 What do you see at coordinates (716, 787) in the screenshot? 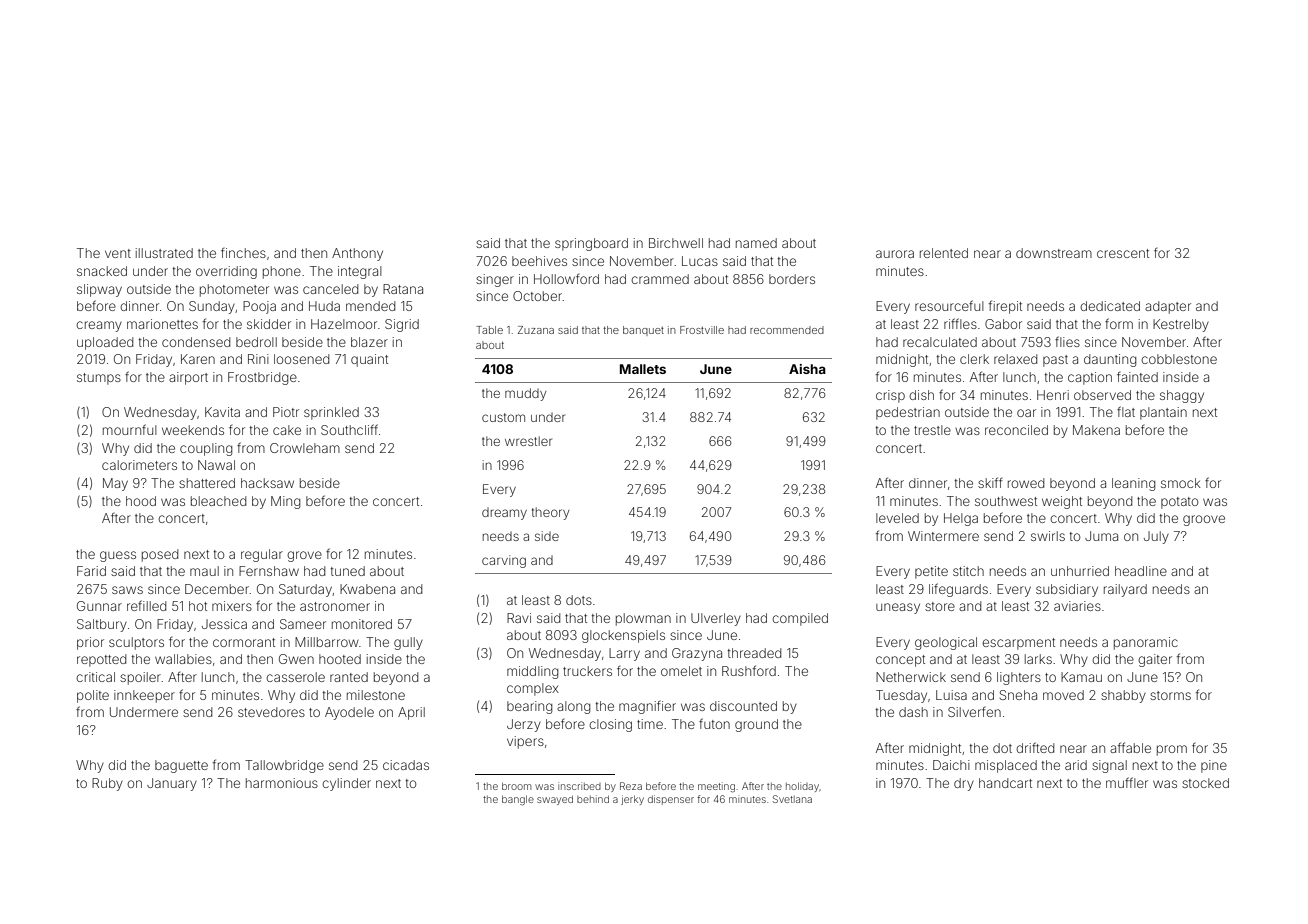
I see `meeting` at bounding box center [716, 787].
